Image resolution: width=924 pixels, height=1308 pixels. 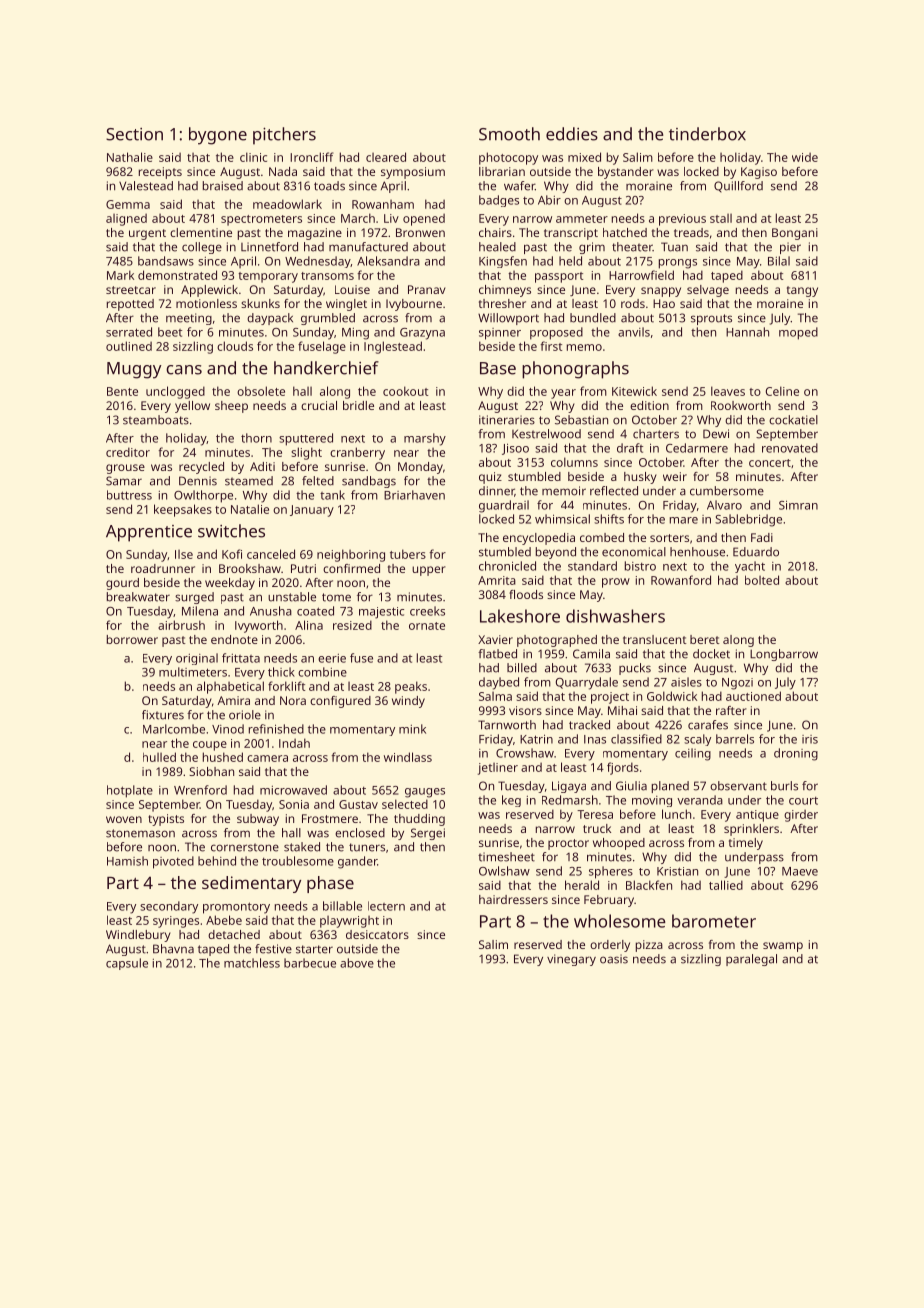 What do you see at coordinates (630, 448) in the screenshot?
I see `draft` at bounding box center [630, 448].
